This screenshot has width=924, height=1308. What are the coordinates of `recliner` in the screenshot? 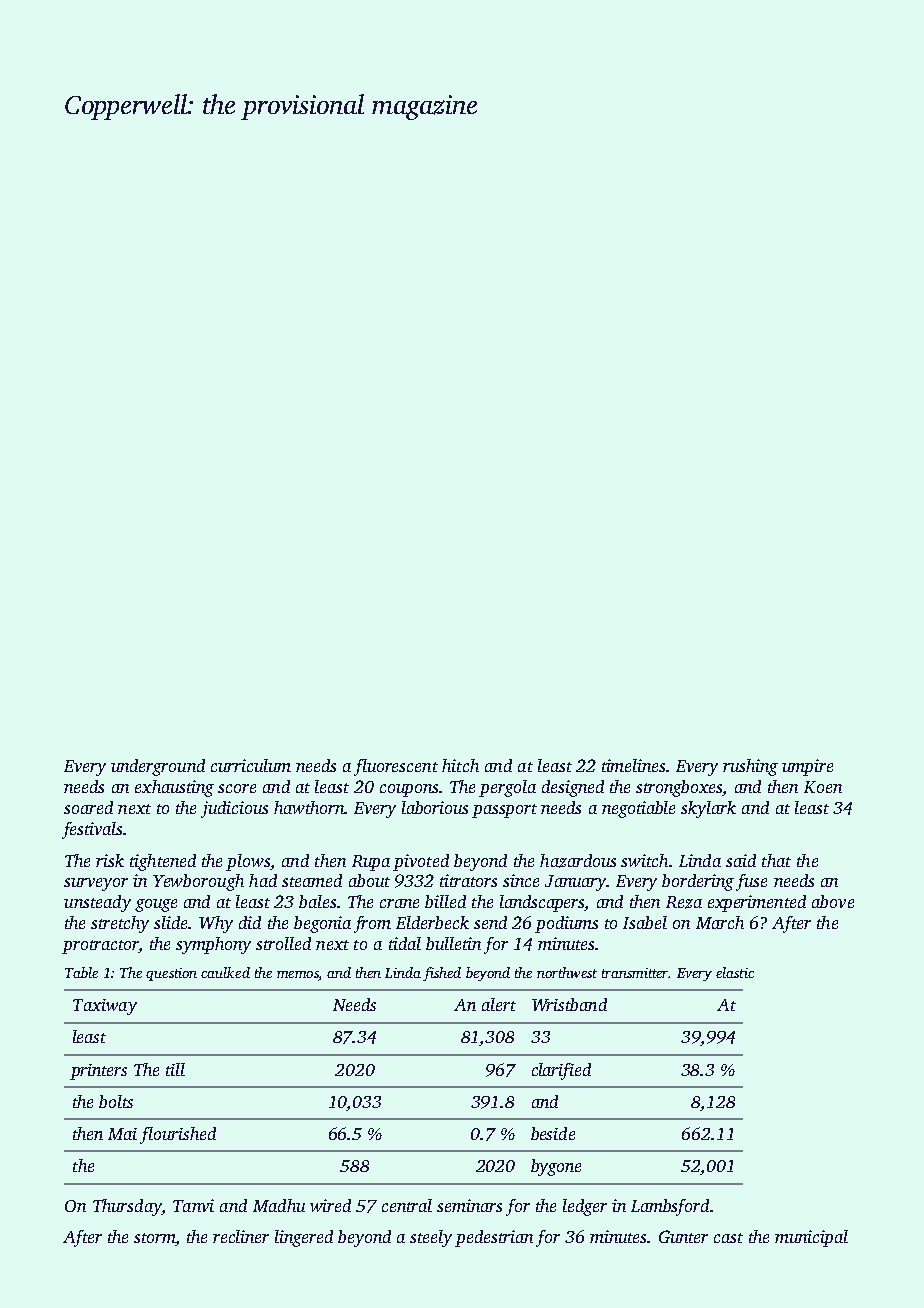 It's located at (241, 1236).
